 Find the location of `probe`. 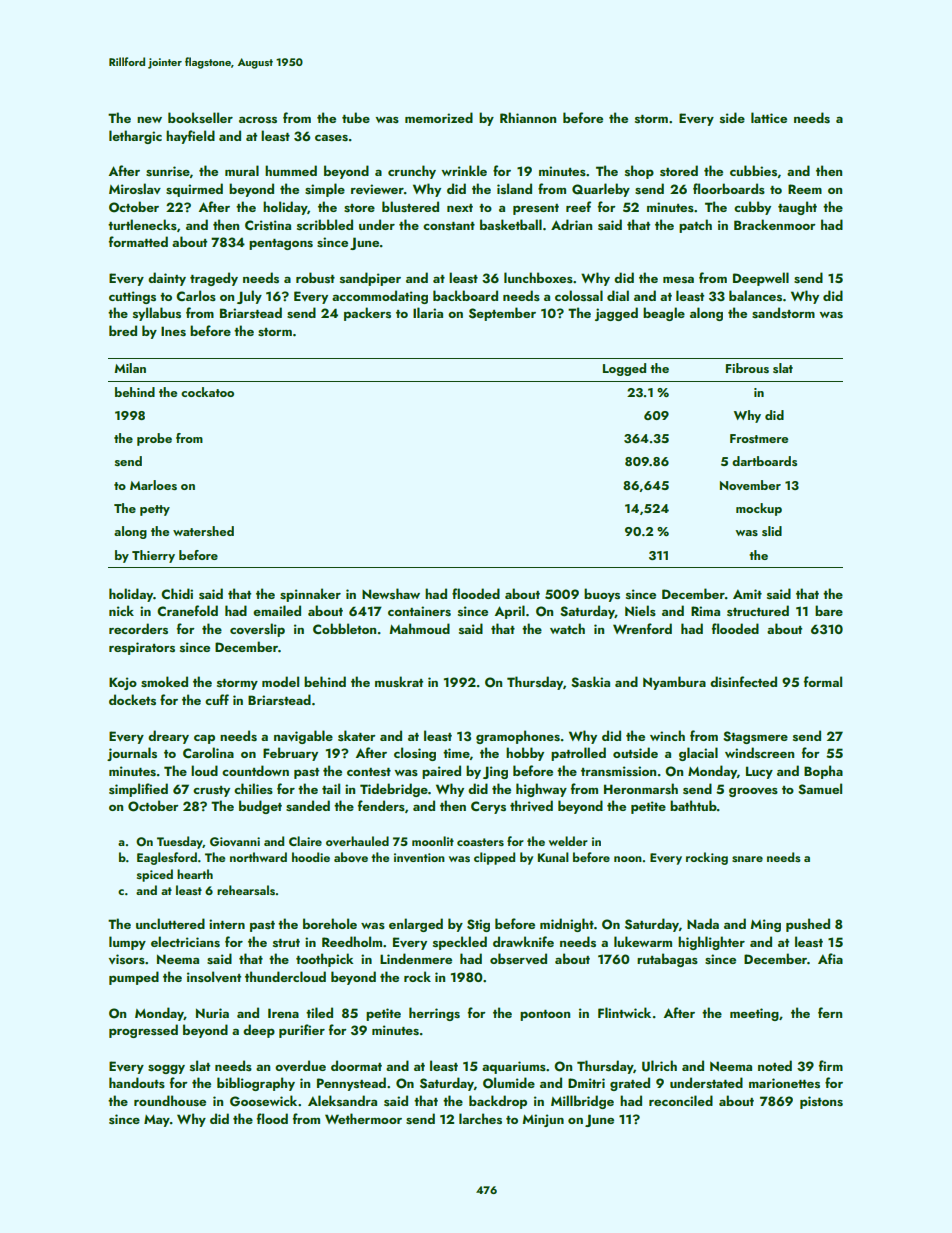

probe is located at coordinates (154, 439).
